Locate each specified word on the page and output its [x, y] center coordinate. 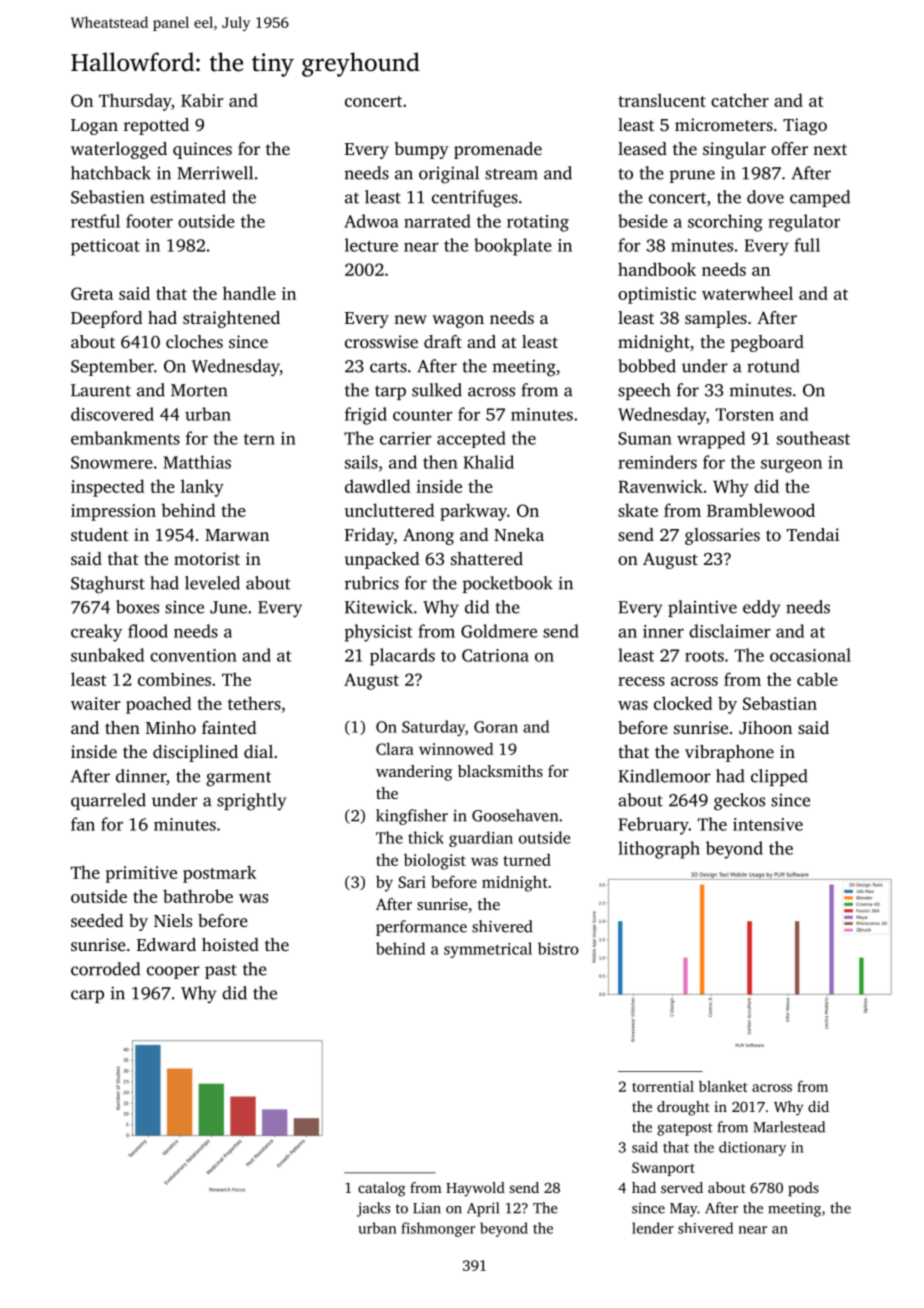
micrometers [724, 124]
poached [158, 705]
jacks [373, 1209]
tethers [254, 703]
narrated [437, 221]
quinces [202, 150]
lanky [202, 488]
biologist [435, 861]
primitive [141, 874]
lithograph [659, 850]
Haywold [475, 1189]
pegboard [767, 343]
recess [641, 681]
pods [803, 1189]
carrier [406, 438]
